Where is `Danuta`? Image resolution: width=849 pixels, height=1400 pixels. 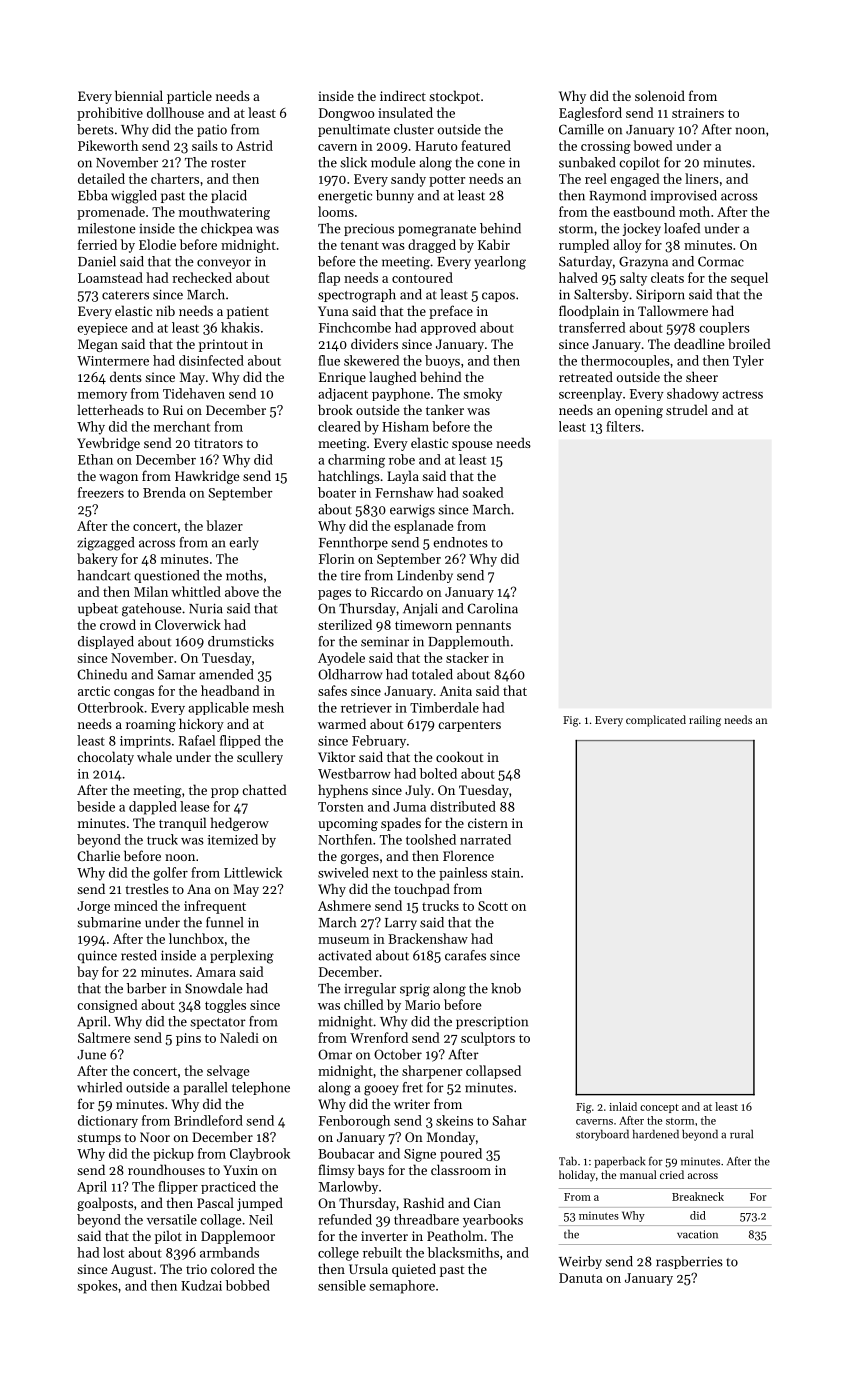 Danuta is located at coordinates (581, 1278).
